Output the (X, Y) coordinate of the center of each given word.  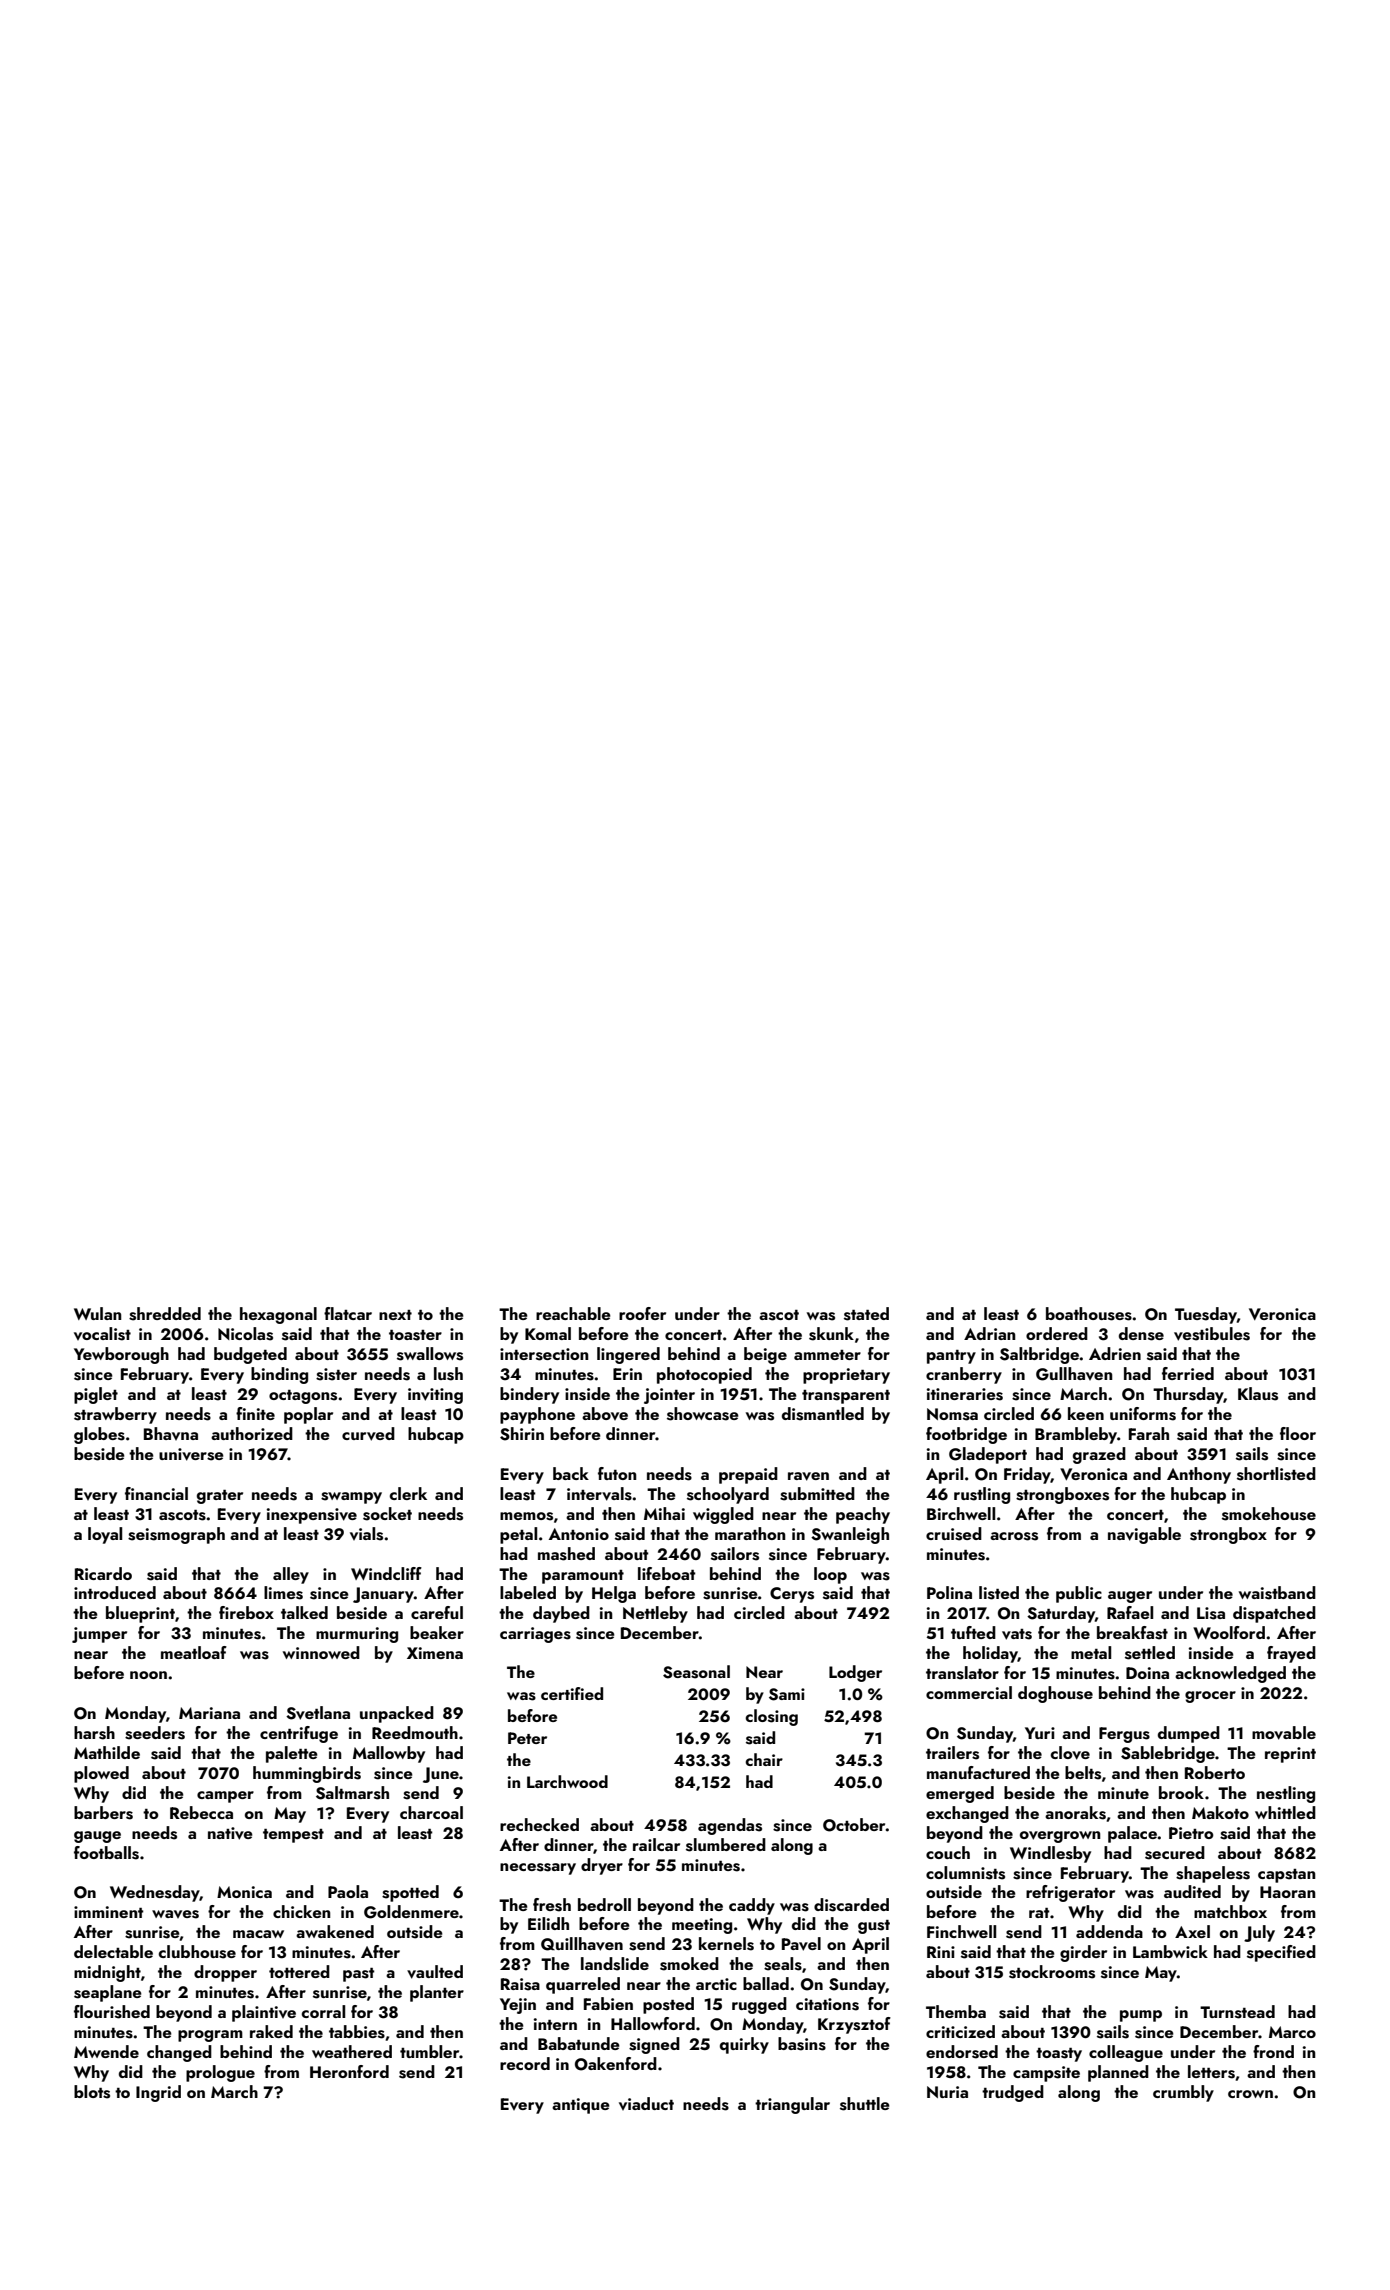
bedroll (604, 1904)
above (605, 1413)
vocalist (102, 1334)
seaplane (108, 1993)
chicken (302, 1911)
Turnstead (1237, 2012)
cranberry (964, 1375)
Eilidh (548, 1923)
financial (156, 1493)
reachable (573, 1313)
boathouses (1089, 1314)
